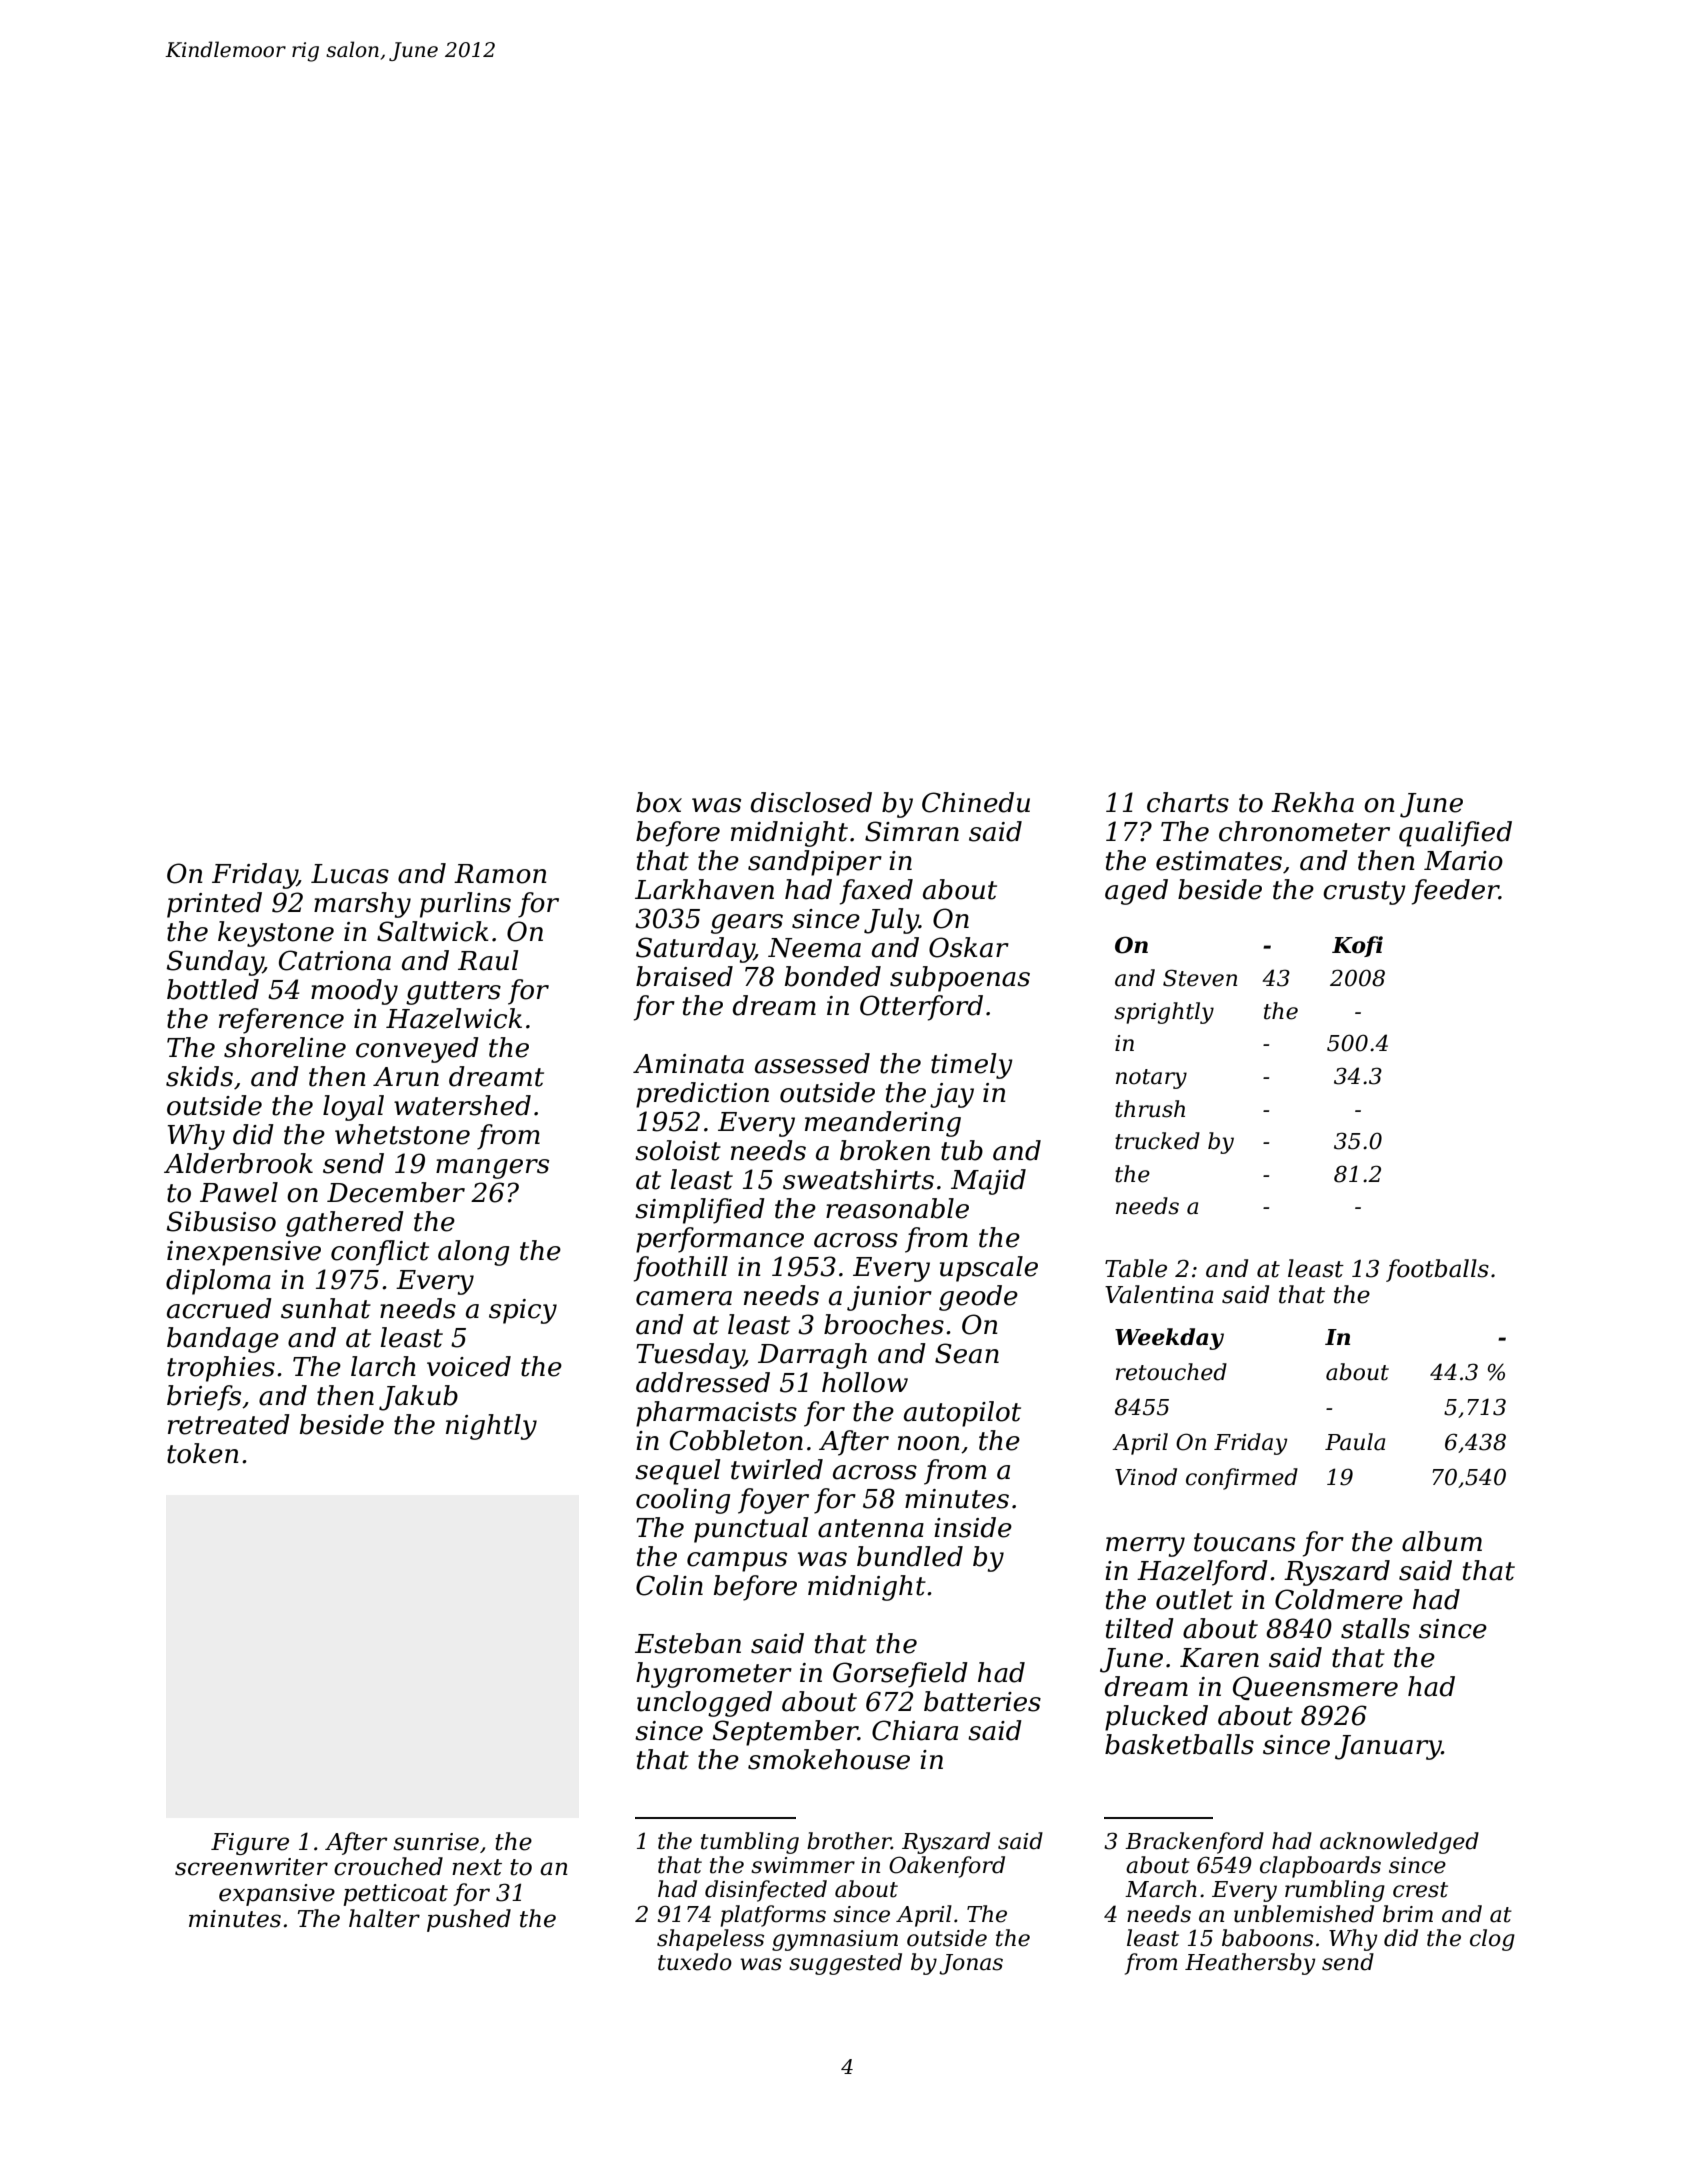  I want to click on box, so click(659, 802).
